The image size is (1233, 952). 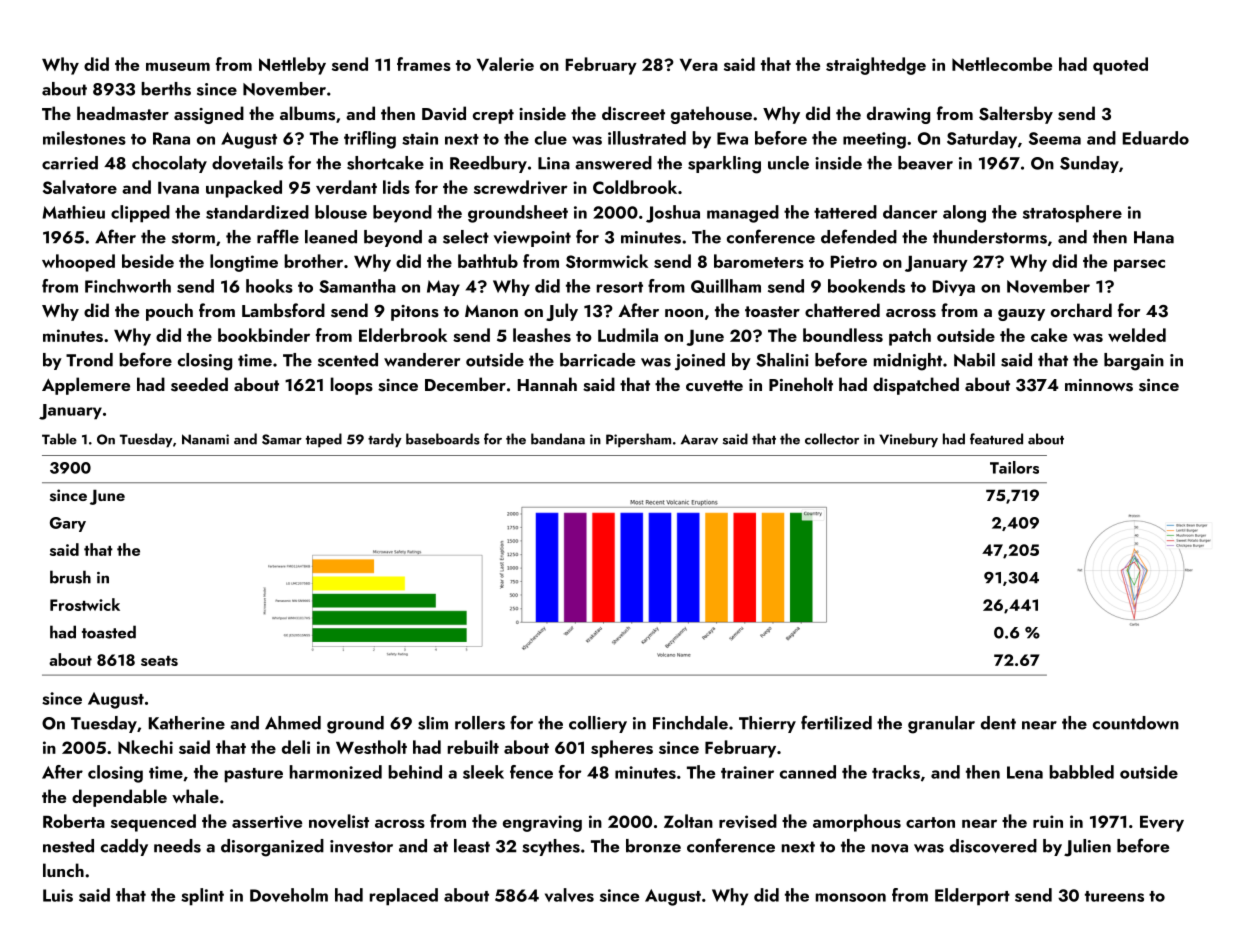 I want to click on trifling, so click(x=370, y=140).
